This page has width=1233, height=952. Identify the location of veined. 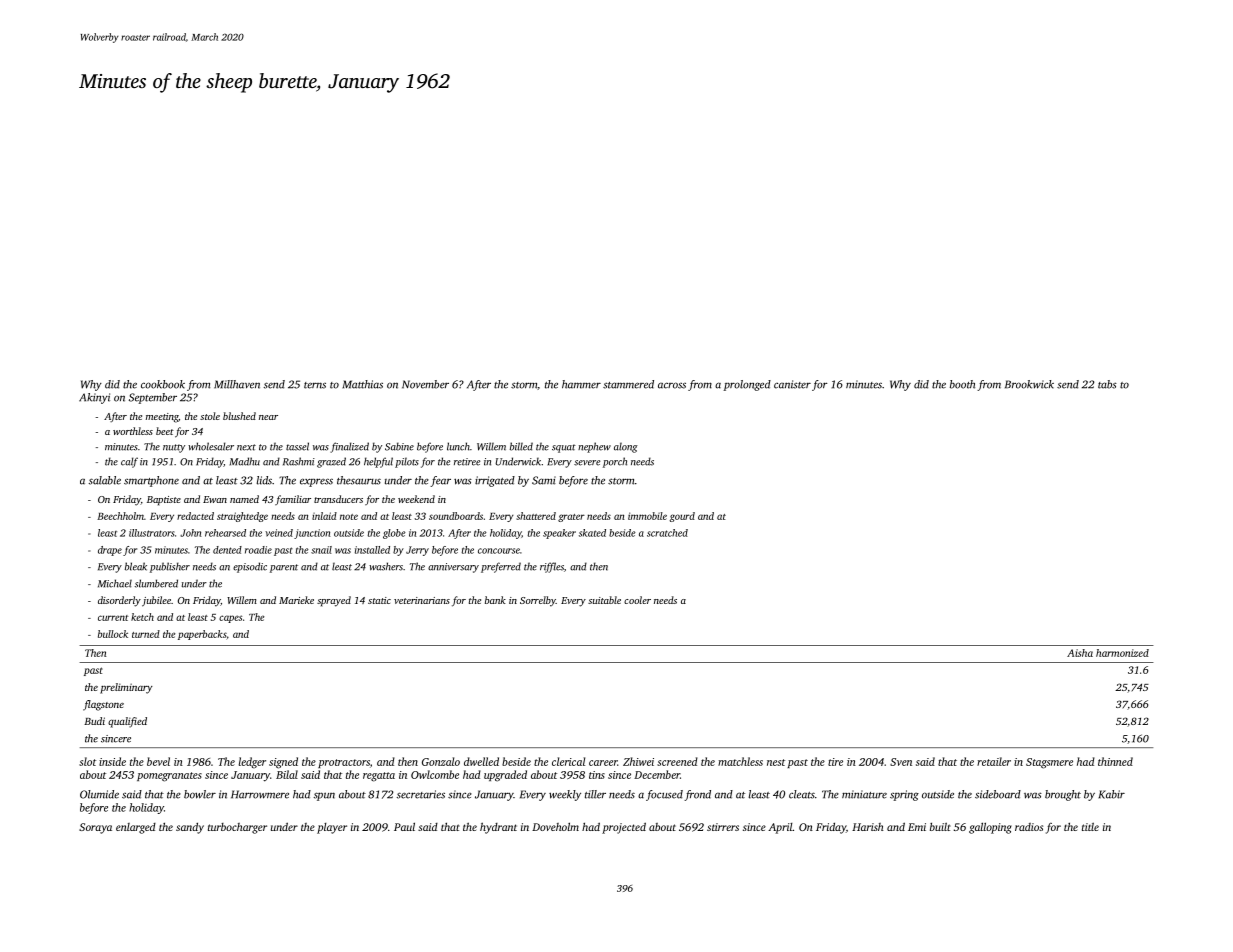
(279, 533).
